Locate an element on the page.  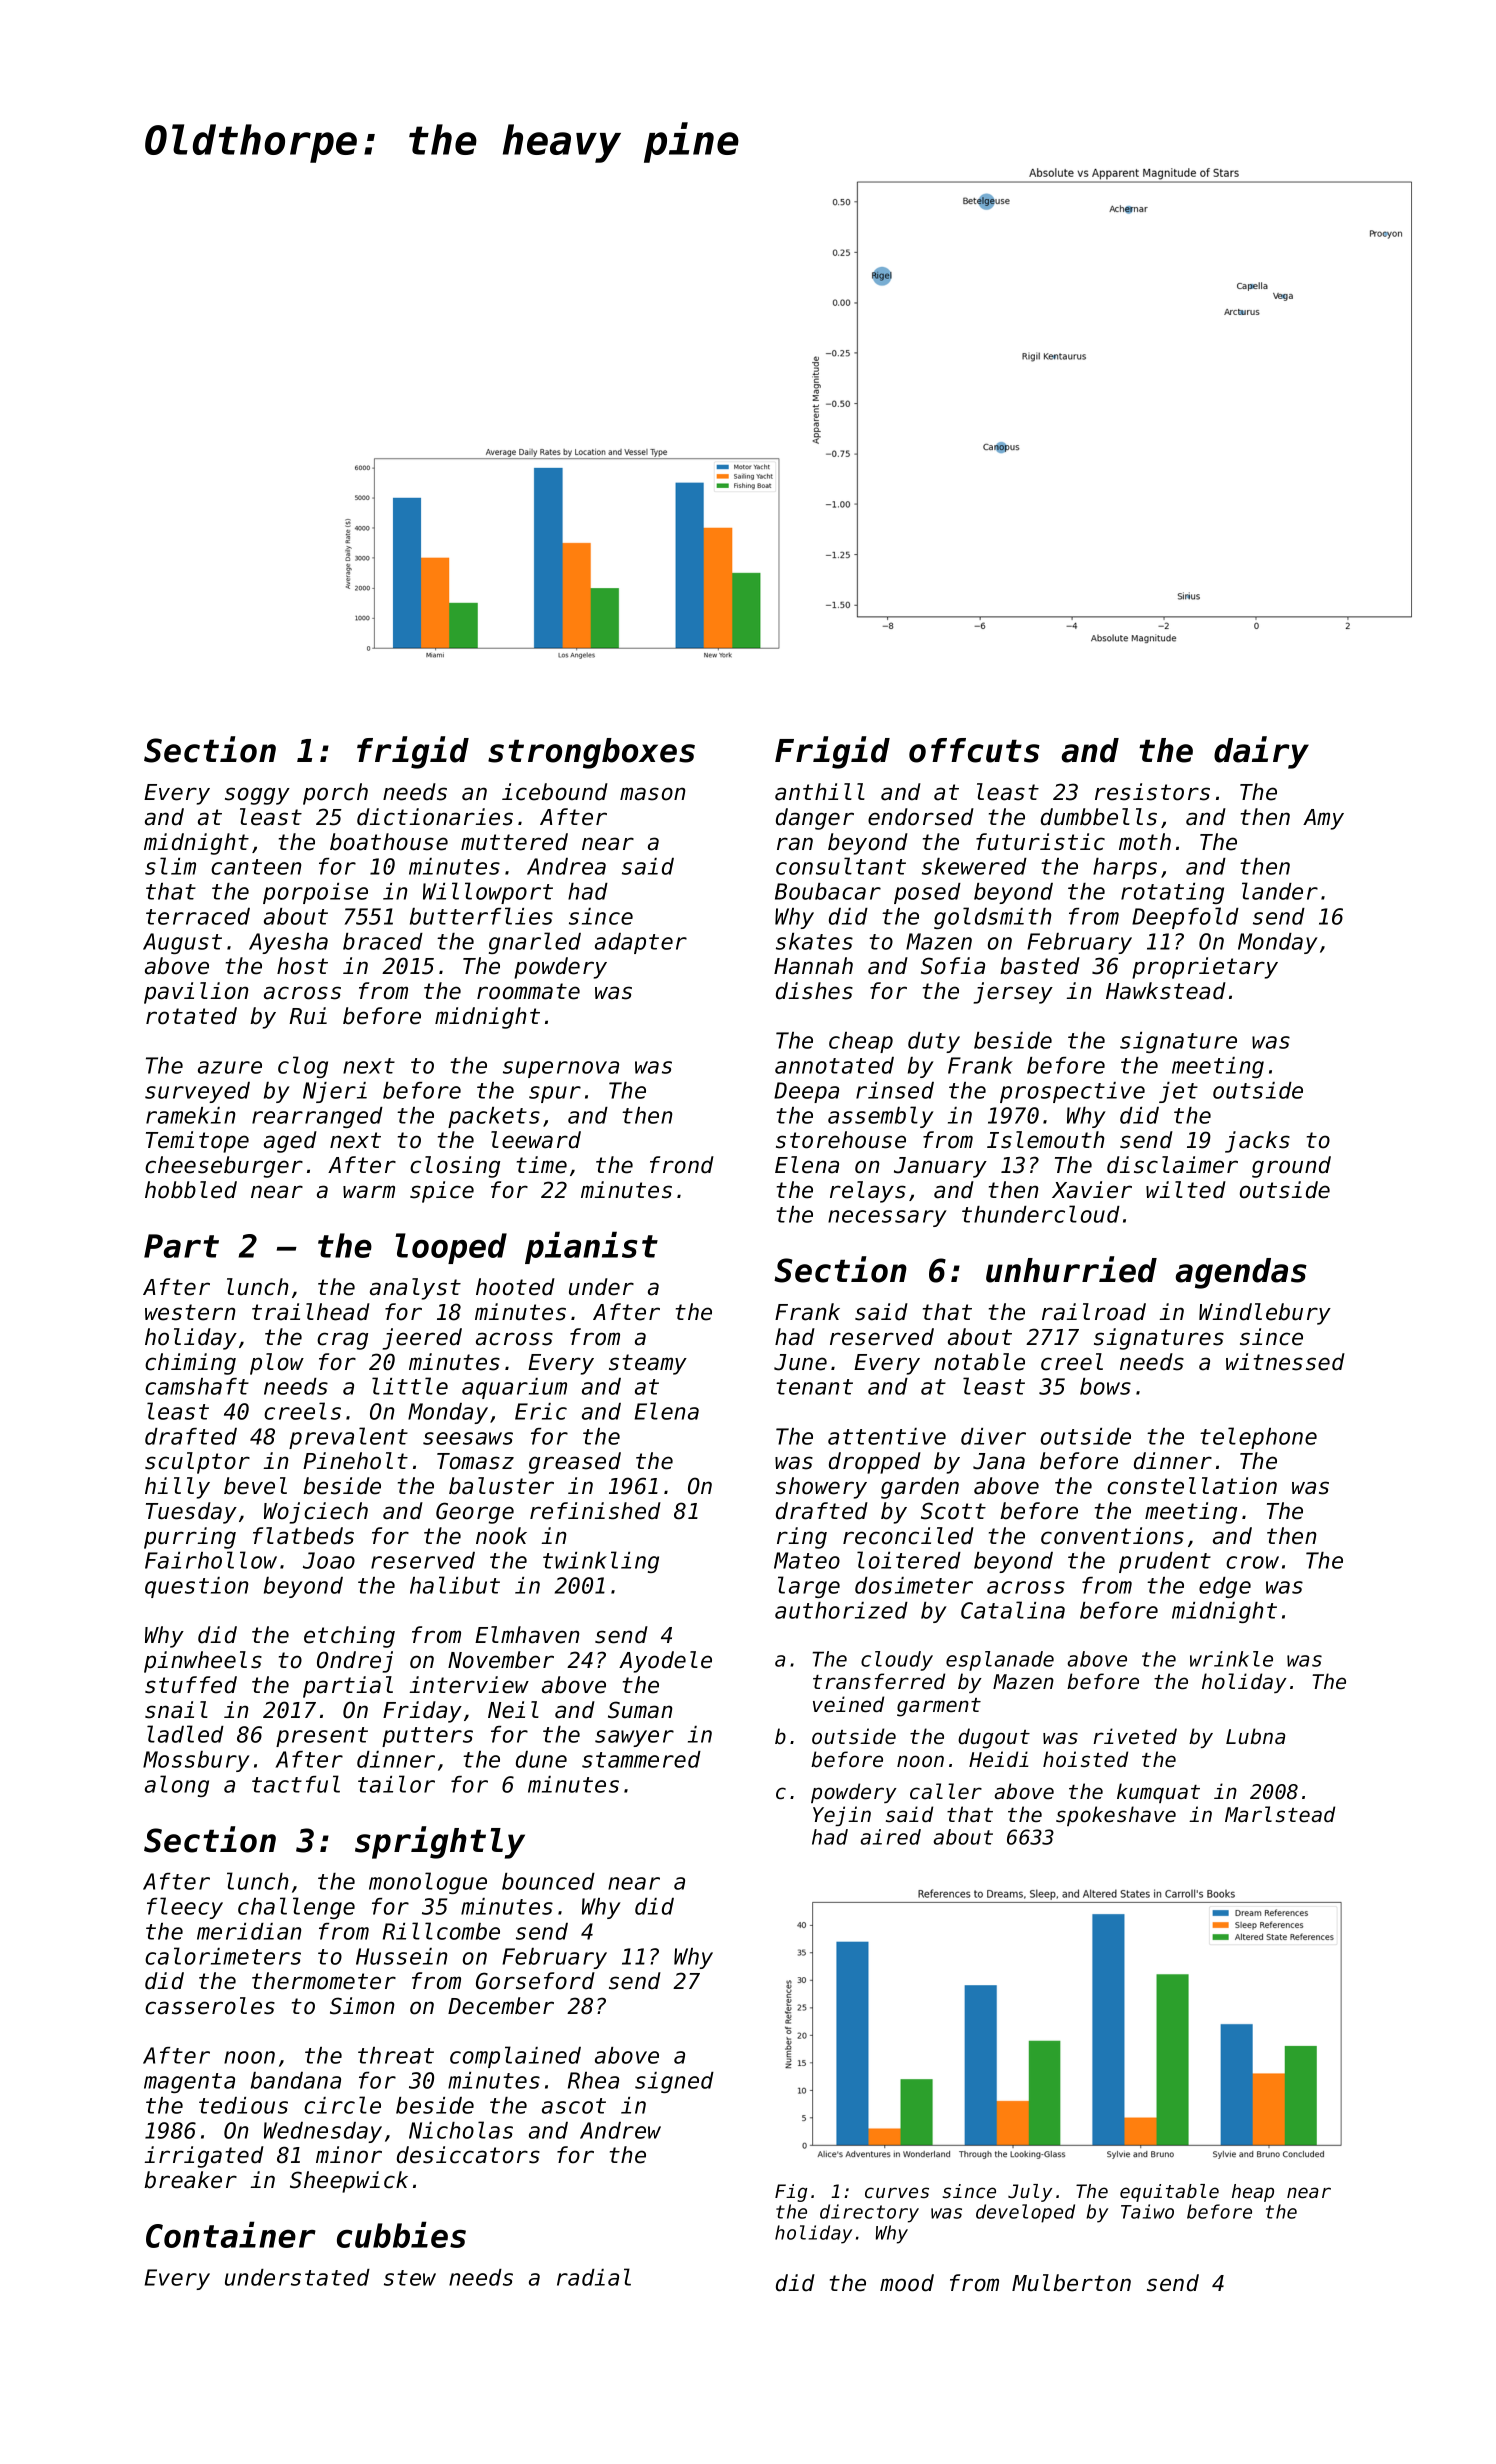
basted is located at coordinates (1040, 966).
